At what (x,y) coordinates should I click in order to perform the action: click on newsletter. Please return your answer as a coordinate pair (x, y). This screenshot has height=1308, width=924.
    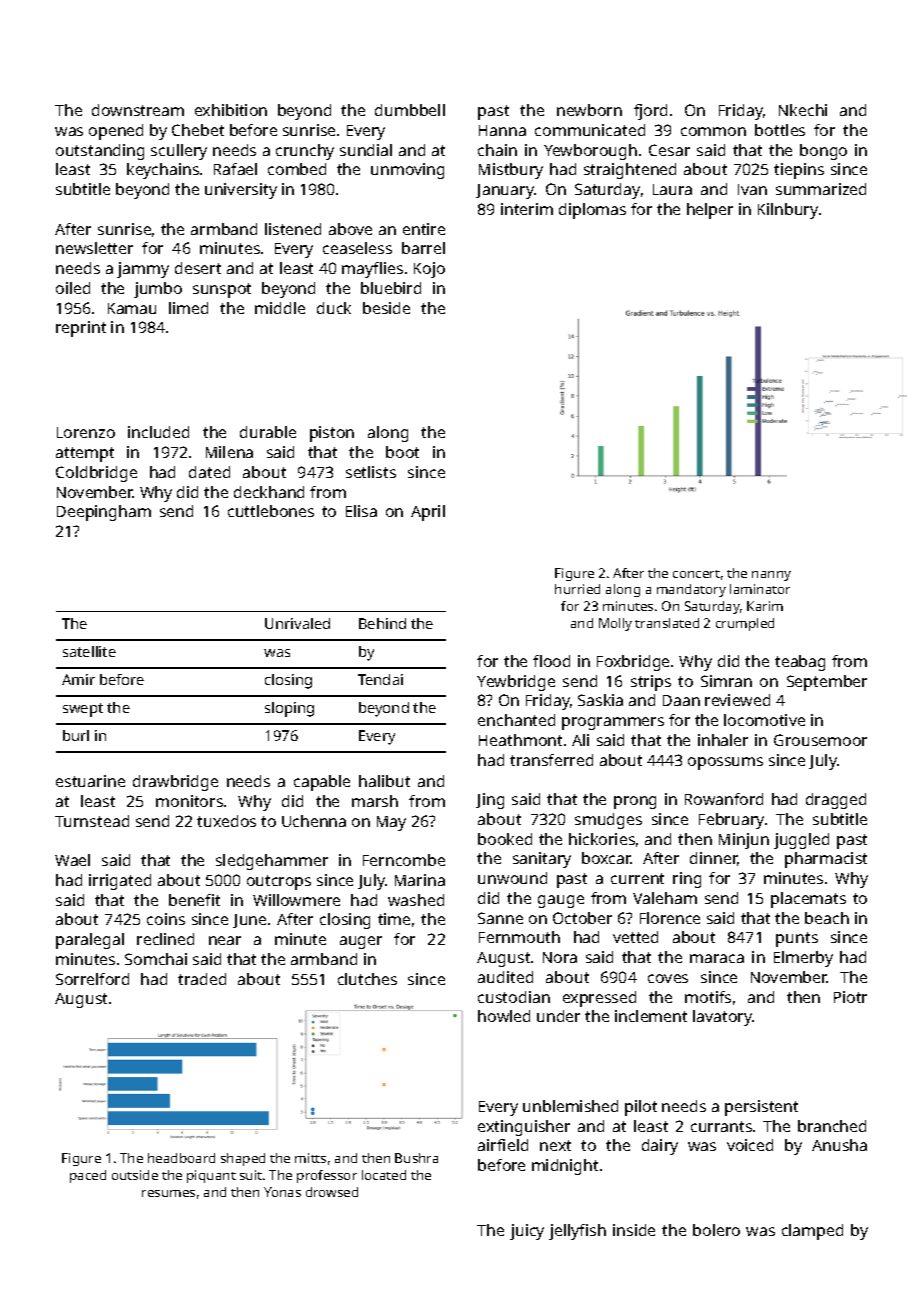
    Looking at the image, I should click on (94, 248).
